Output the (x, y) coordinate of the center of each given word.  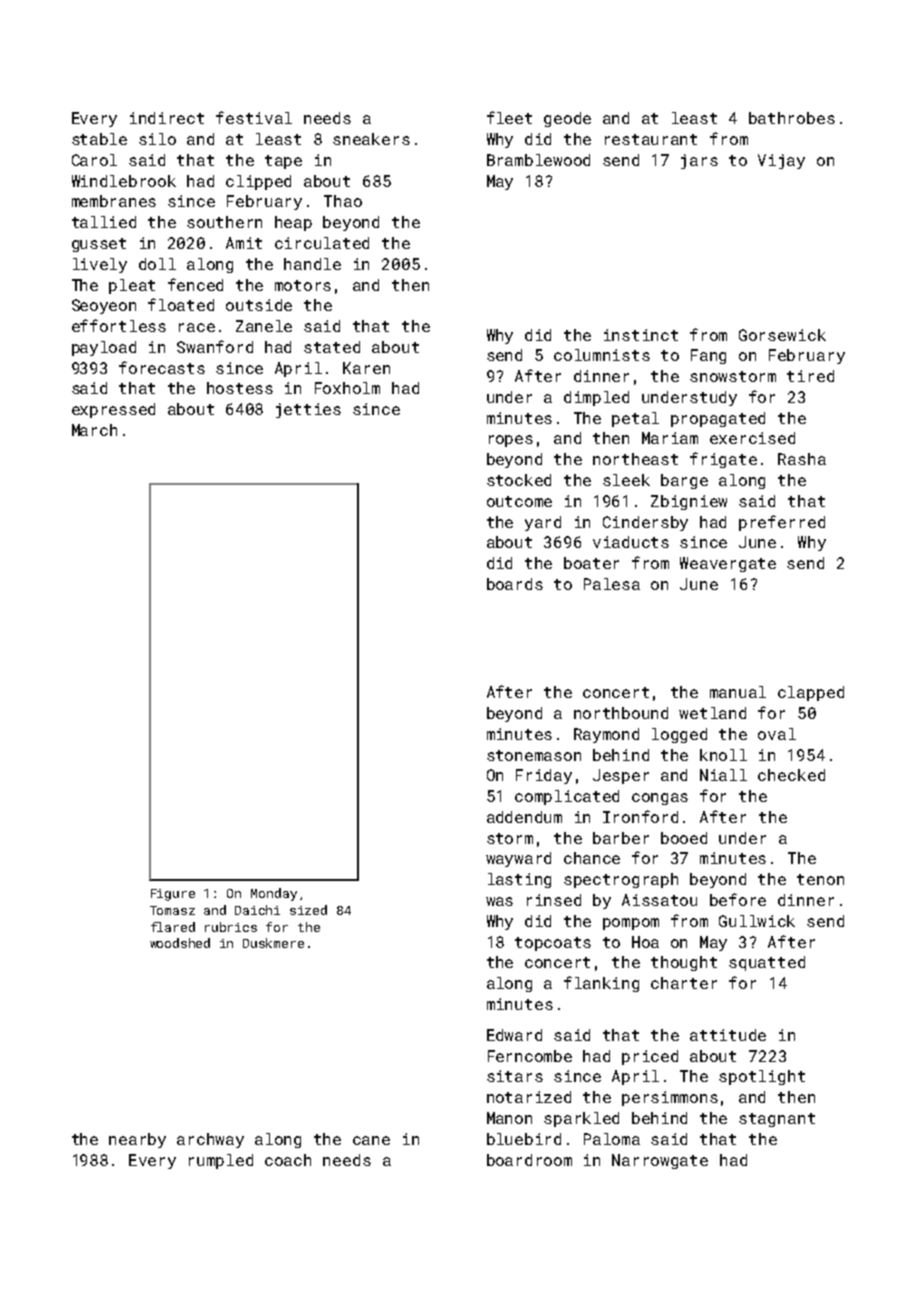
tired (810, 376)
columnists (602, 355)
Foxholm (347, 388)
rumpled (221, 1161)
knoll (723, 755)
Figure (173, 895)
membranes (114, 201)
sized (308, 910)
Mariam (670, 438)
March (94, 430)
